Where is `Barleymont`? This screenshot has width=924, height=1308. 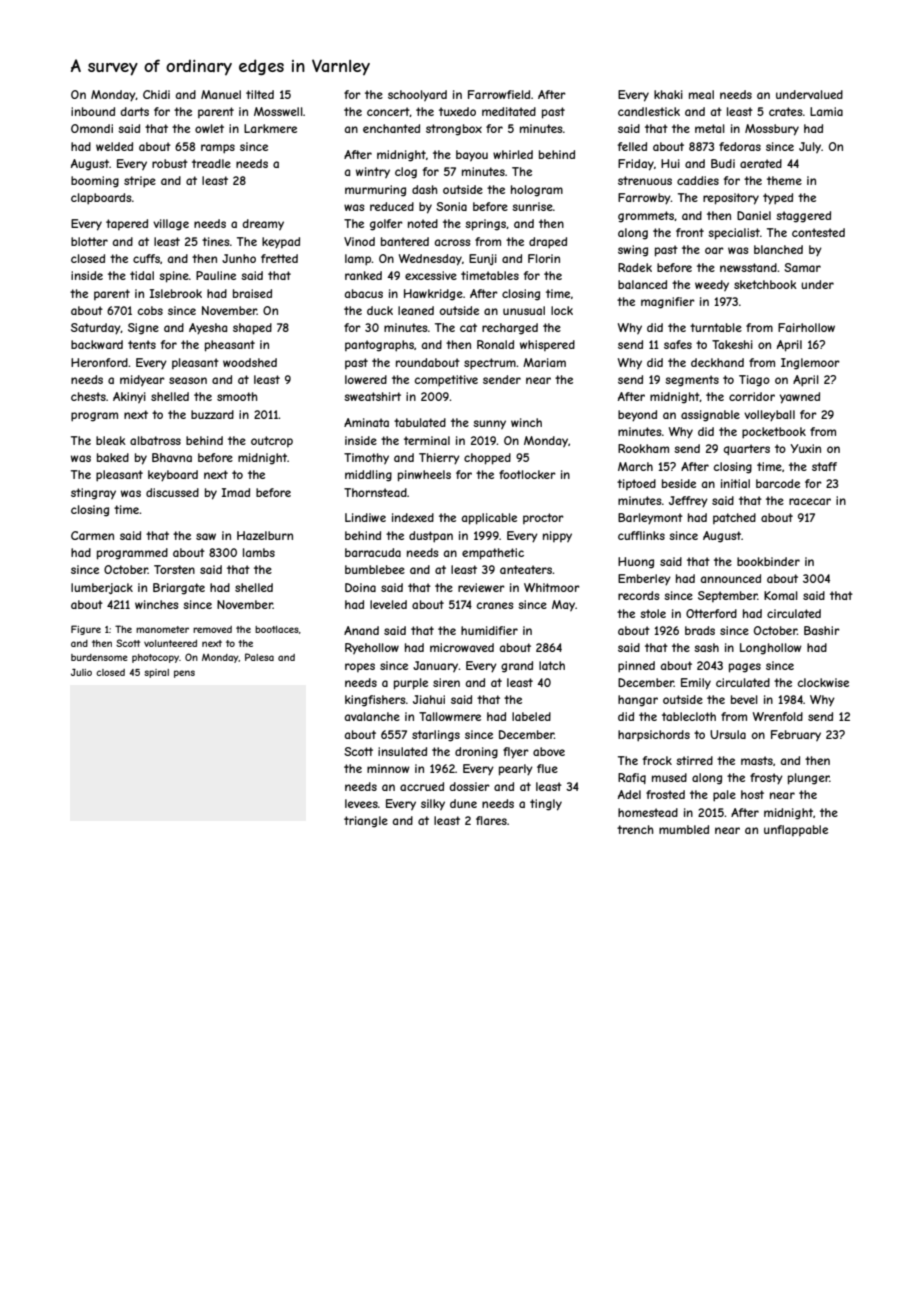
Barleymont is located at coordinates (650, 519).
